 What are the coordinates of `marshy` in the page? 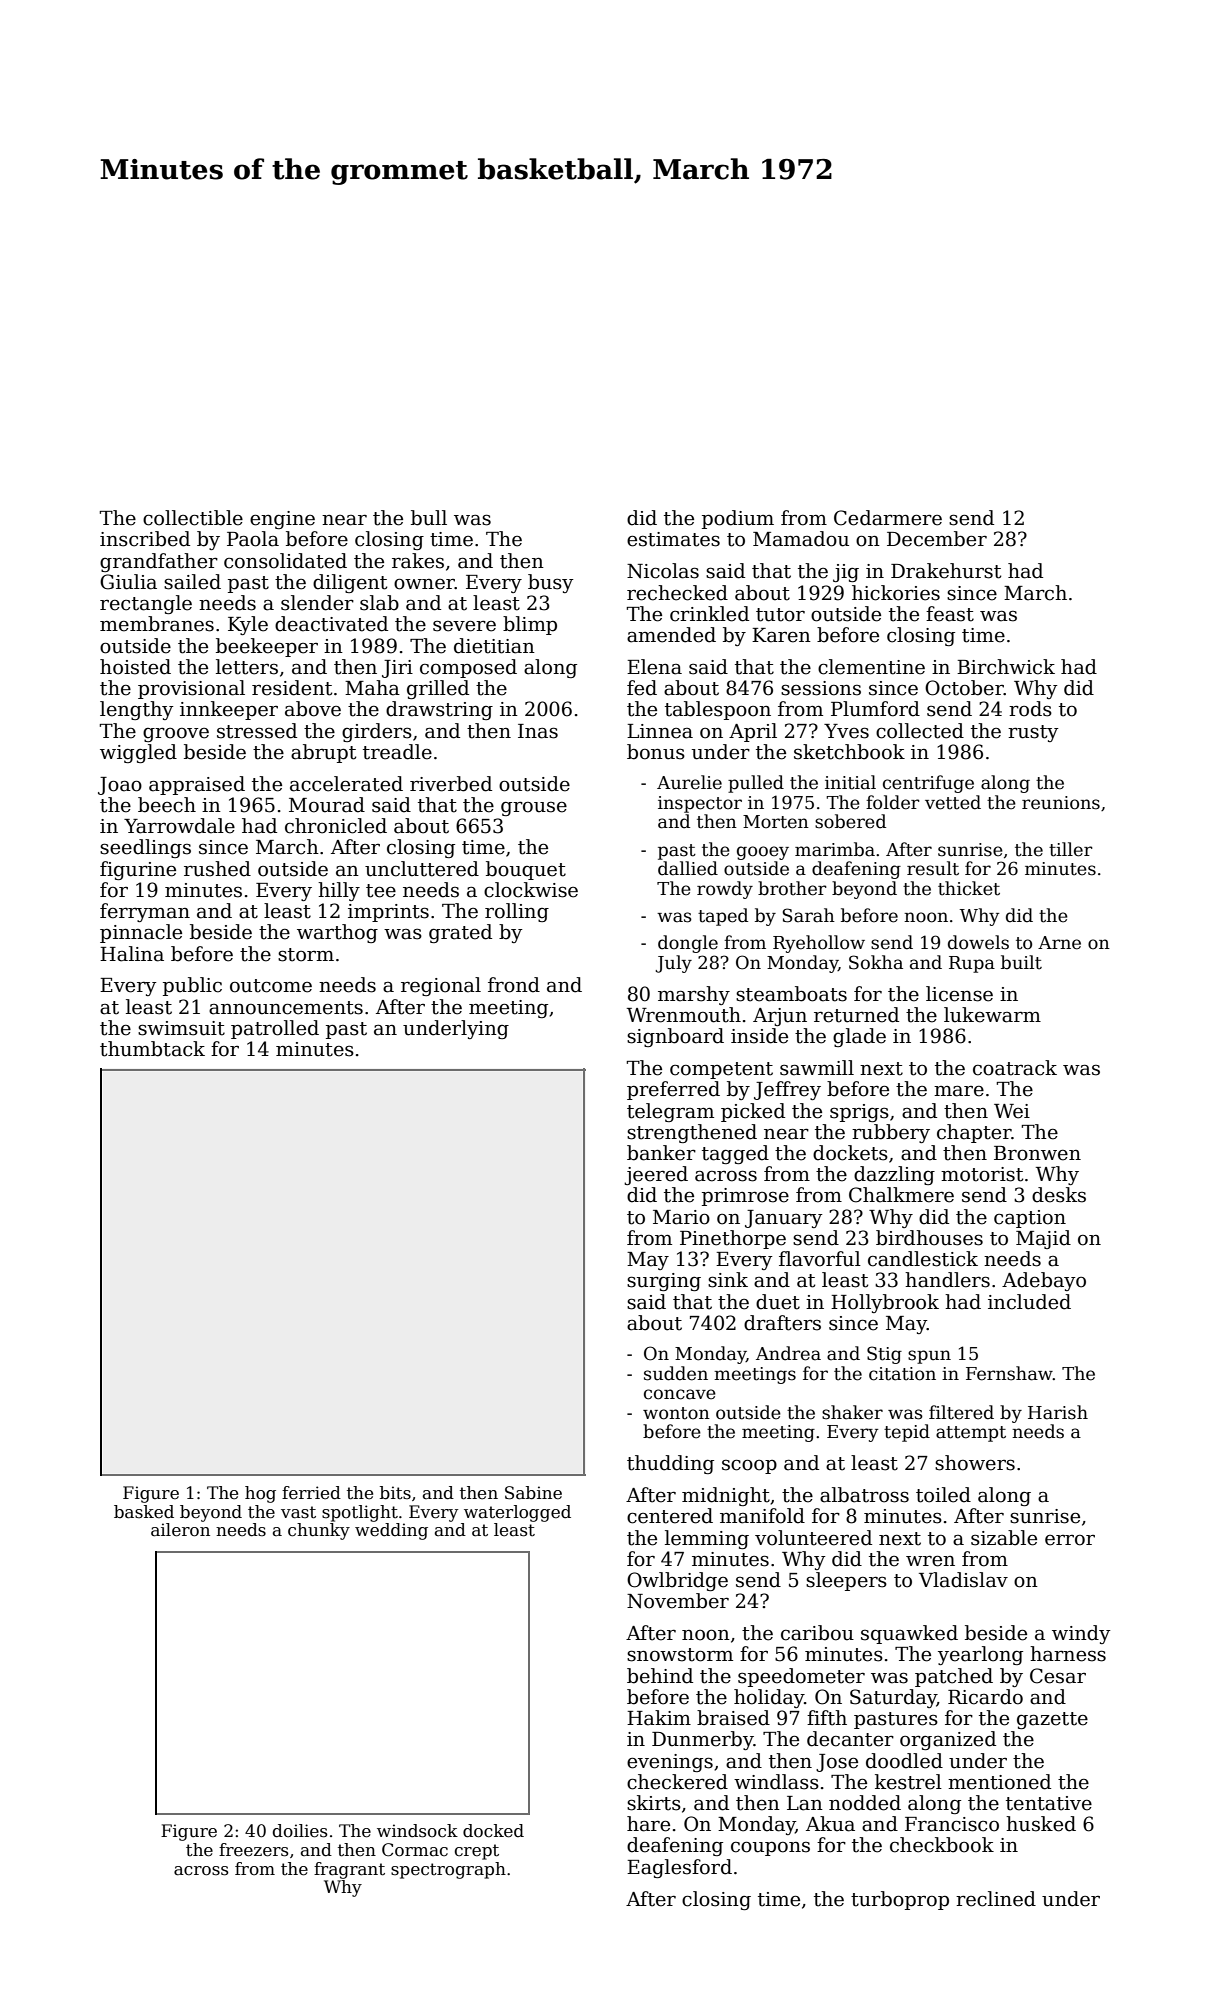 It's located at (694, 995).
